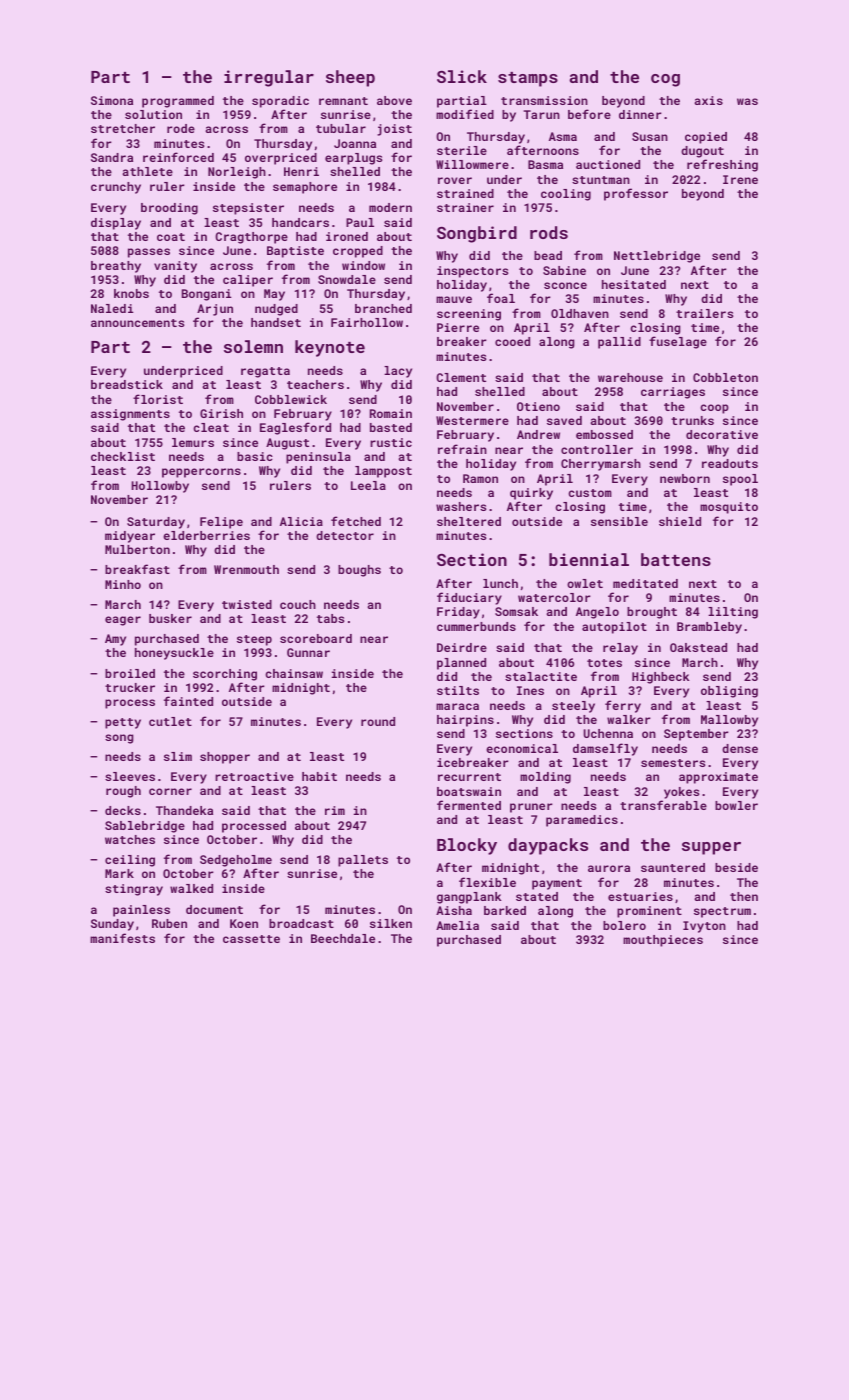 The image size is (849, 1400). Describe the element at coordinates (645, 583) in the page. I see `meditated` at that location.
